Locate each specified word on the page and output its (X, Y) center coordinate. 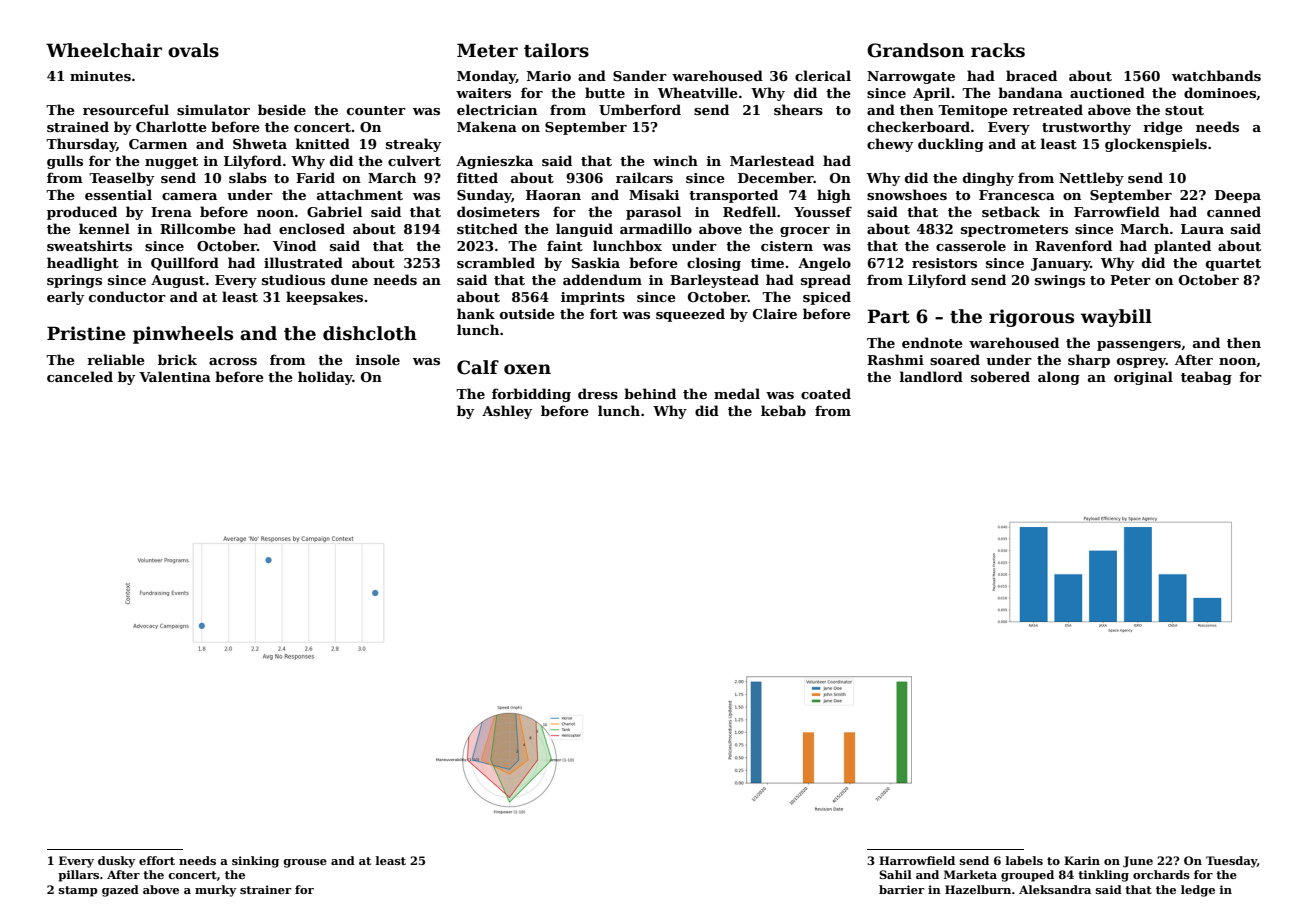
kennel (104, 228)
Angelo (824, 264)
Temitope (973, 111)
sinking (255, 862)
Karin (1082, 860)
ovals (193, 50)
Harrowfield (917, 860)
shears (798, 109)
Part (888, 316)
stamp (78, 891)
